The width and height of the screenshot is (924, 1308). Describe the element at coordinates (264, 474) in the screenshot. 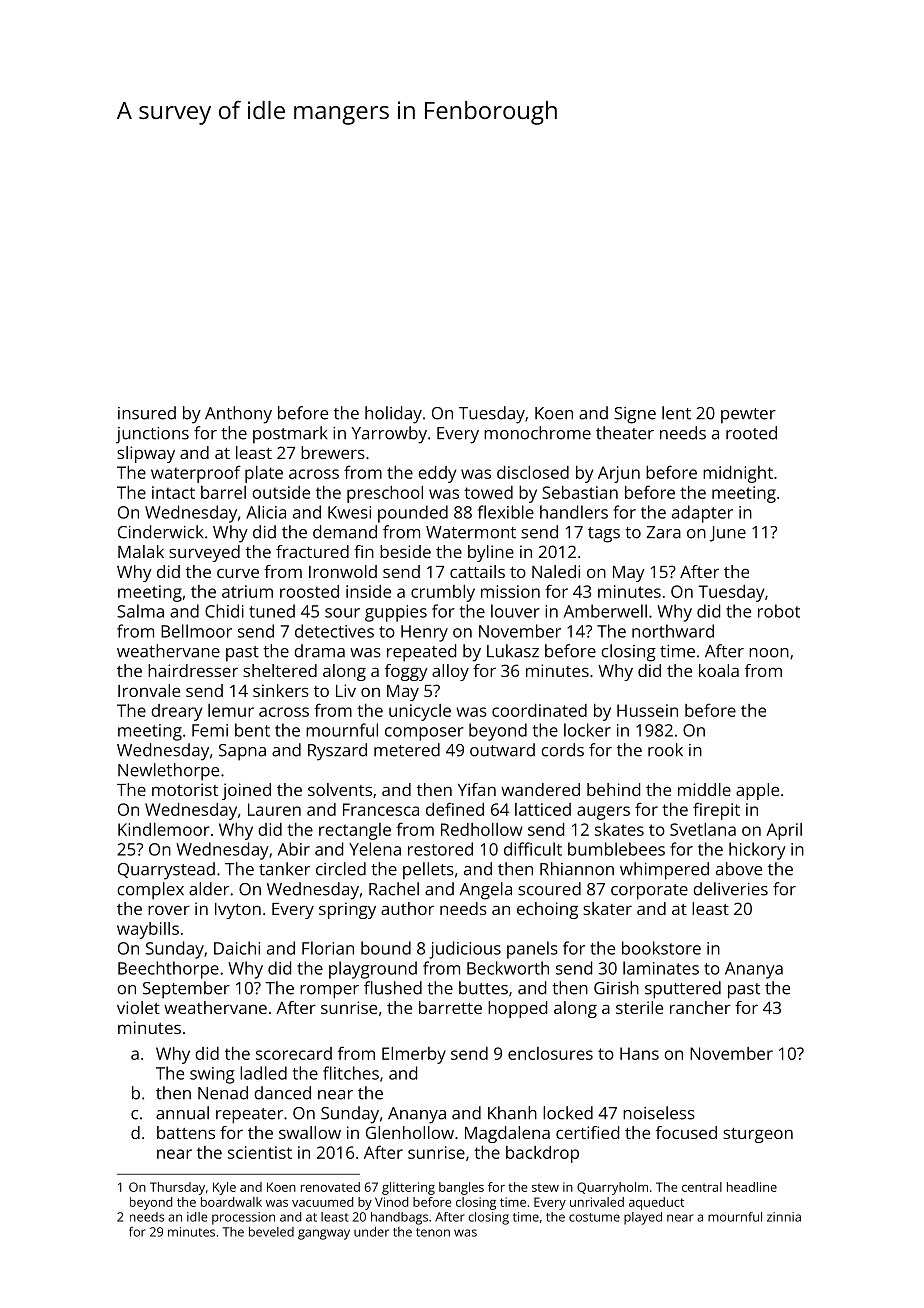

I see `plate` at that location.
